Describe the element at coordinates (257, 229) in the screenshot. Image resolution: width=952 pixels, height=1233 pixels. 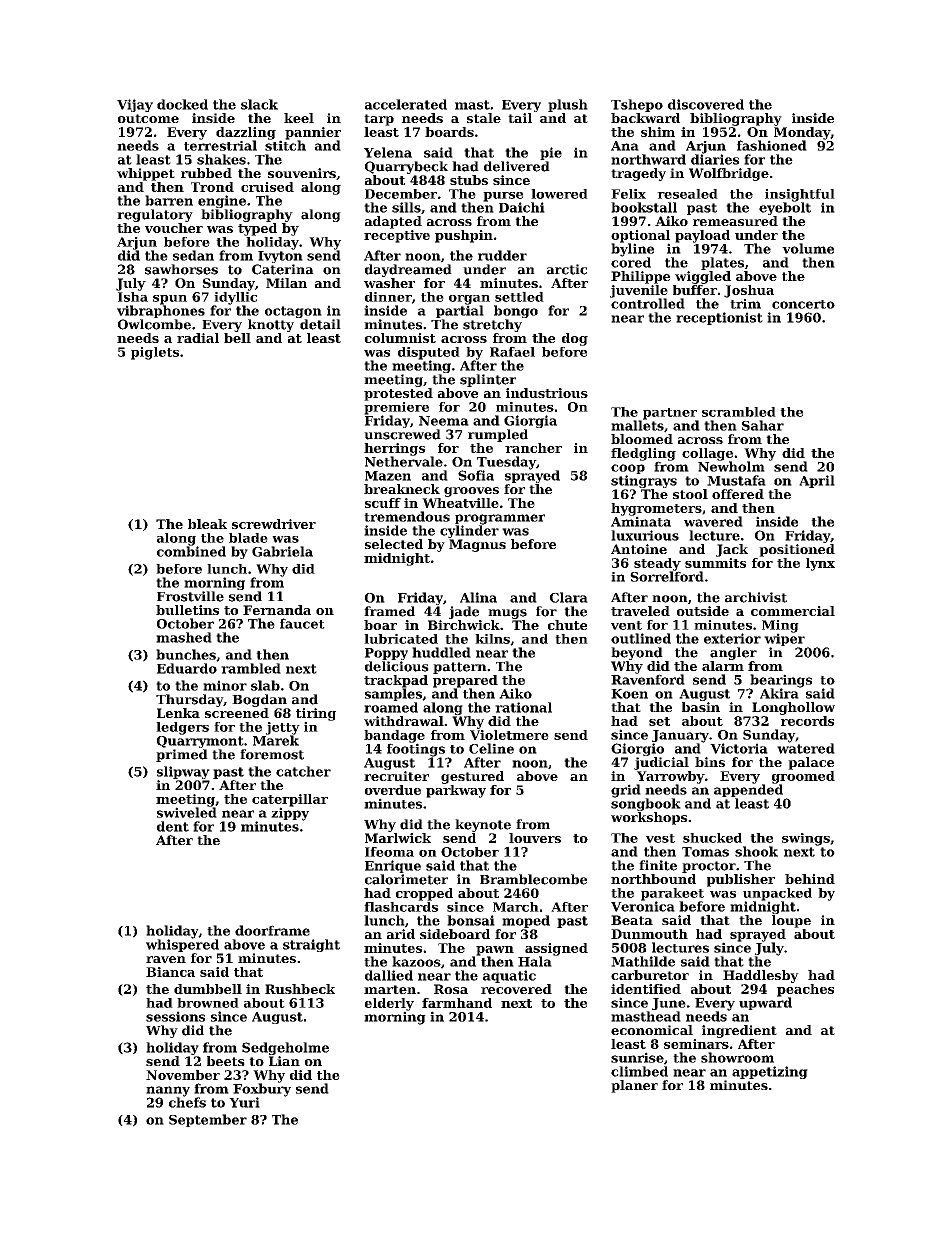
I see `typed` at that location.
